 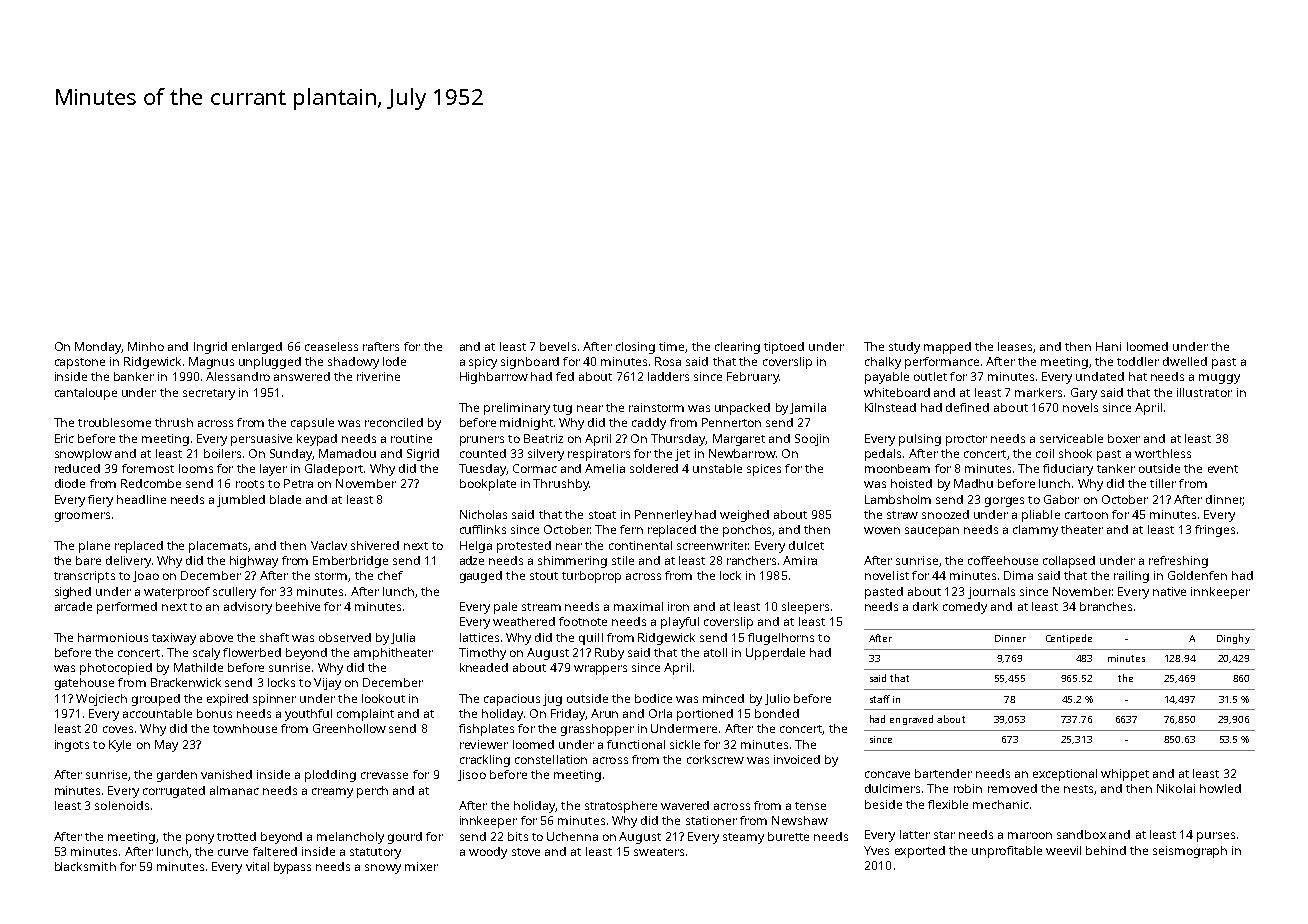 I want to click on leases, so click(x=1016, y=347).
